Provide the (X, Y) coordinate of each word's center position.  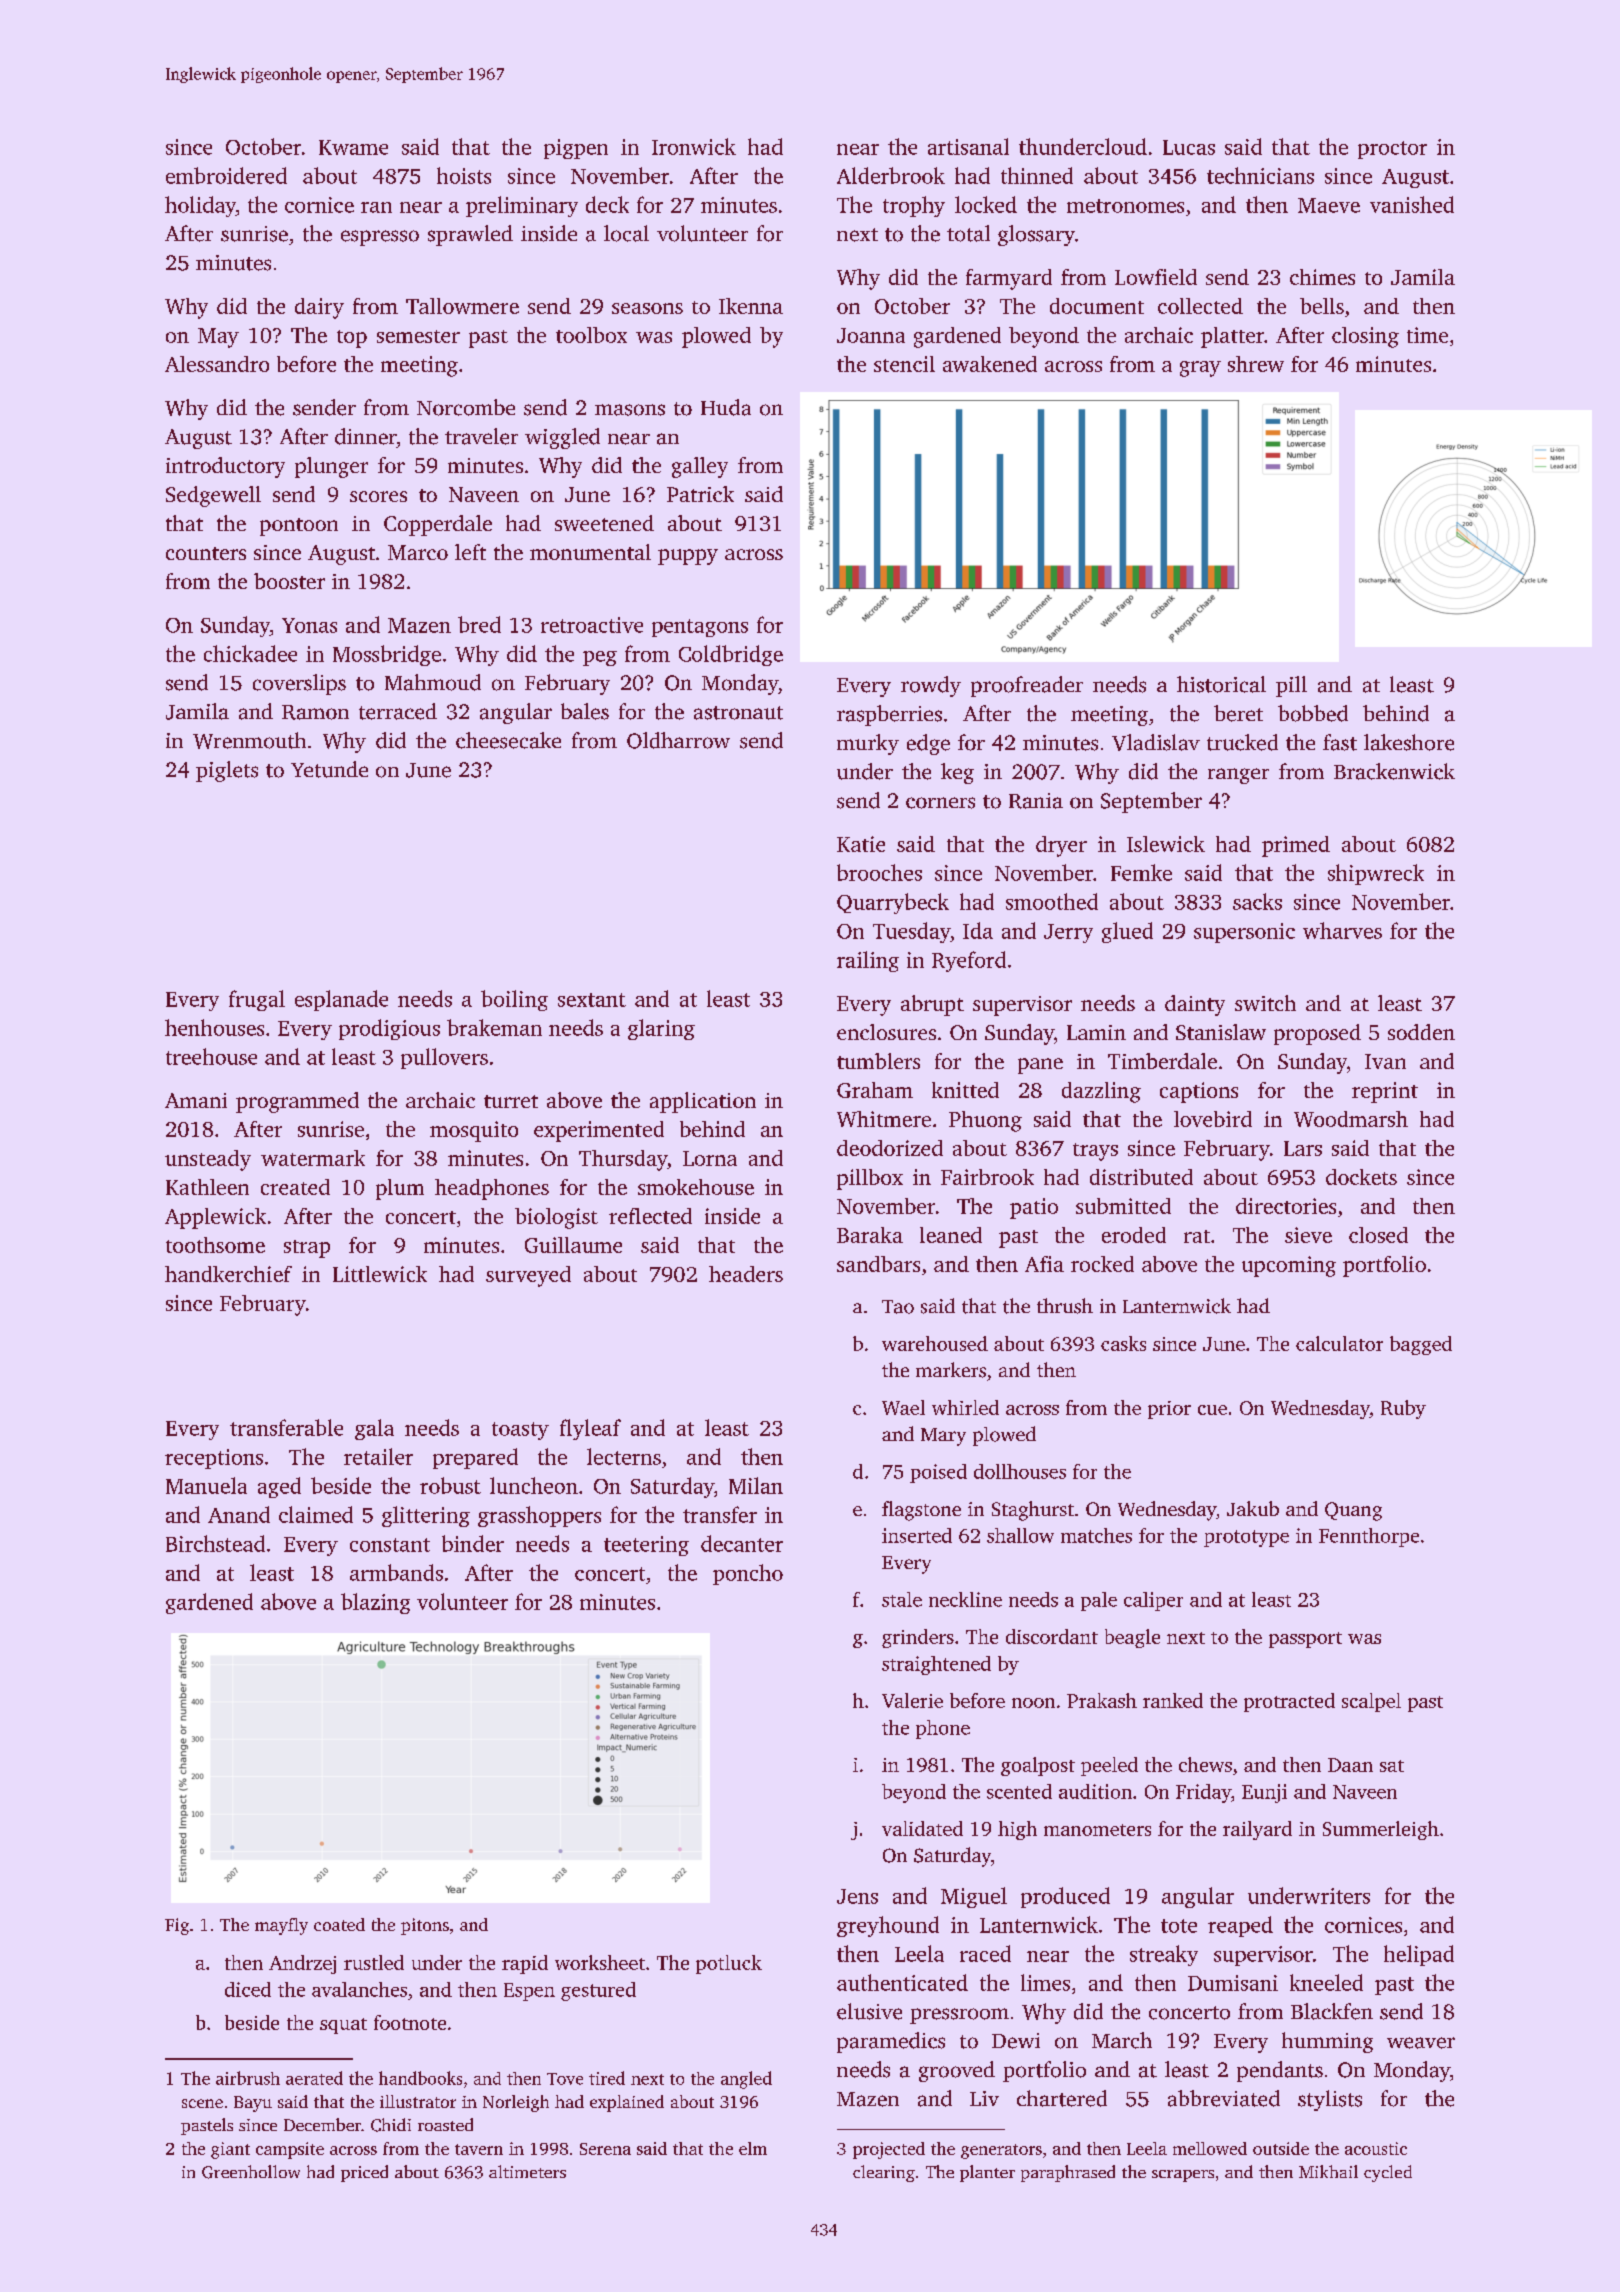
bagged (1421, 1345)
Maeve (1329, 205)
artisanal (968, 146)
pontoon (299, 527)
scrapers (1183, 2176)
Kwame (353, 147)
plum (400, 1189)
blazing (375, 1603)
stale (902, 1599)
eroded (1134, 1235)
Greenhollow (251, 2172)
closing (1365, 337)
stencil (904, 364)
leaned (951, 1235)
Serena (605, 2149)
